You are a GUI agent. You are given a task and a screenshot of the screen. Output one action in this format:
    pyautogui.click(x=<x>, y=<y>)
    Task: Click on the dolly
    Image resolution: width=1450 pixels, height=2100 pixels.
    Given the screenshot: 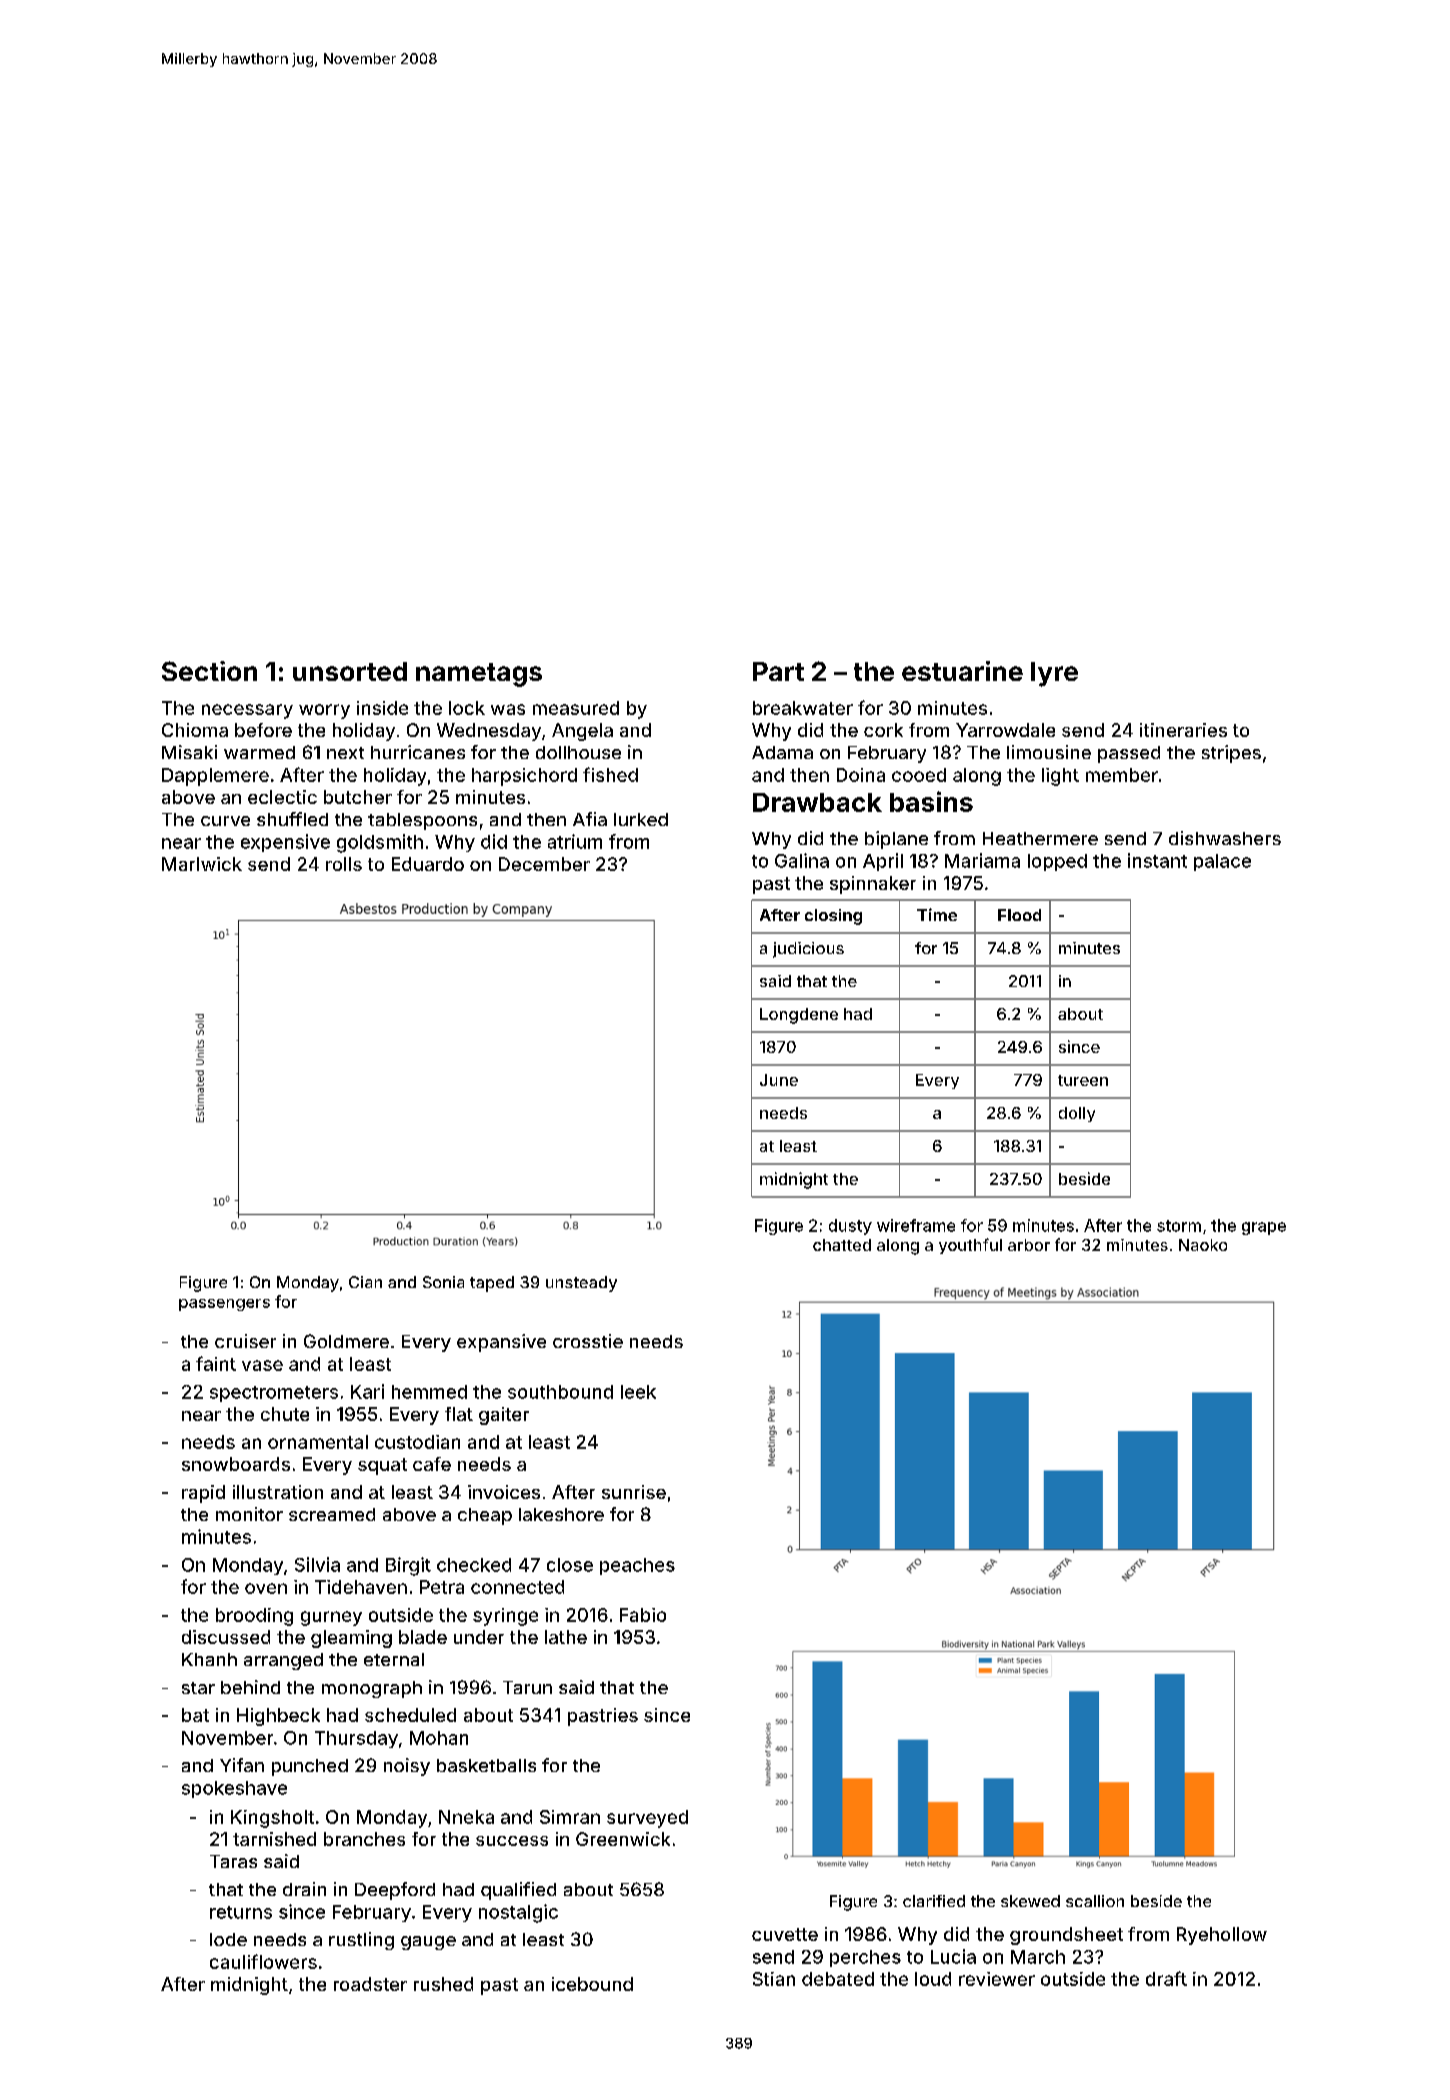 What is the action you would take?
    pyautogui.click(x=1077, y=1114)
